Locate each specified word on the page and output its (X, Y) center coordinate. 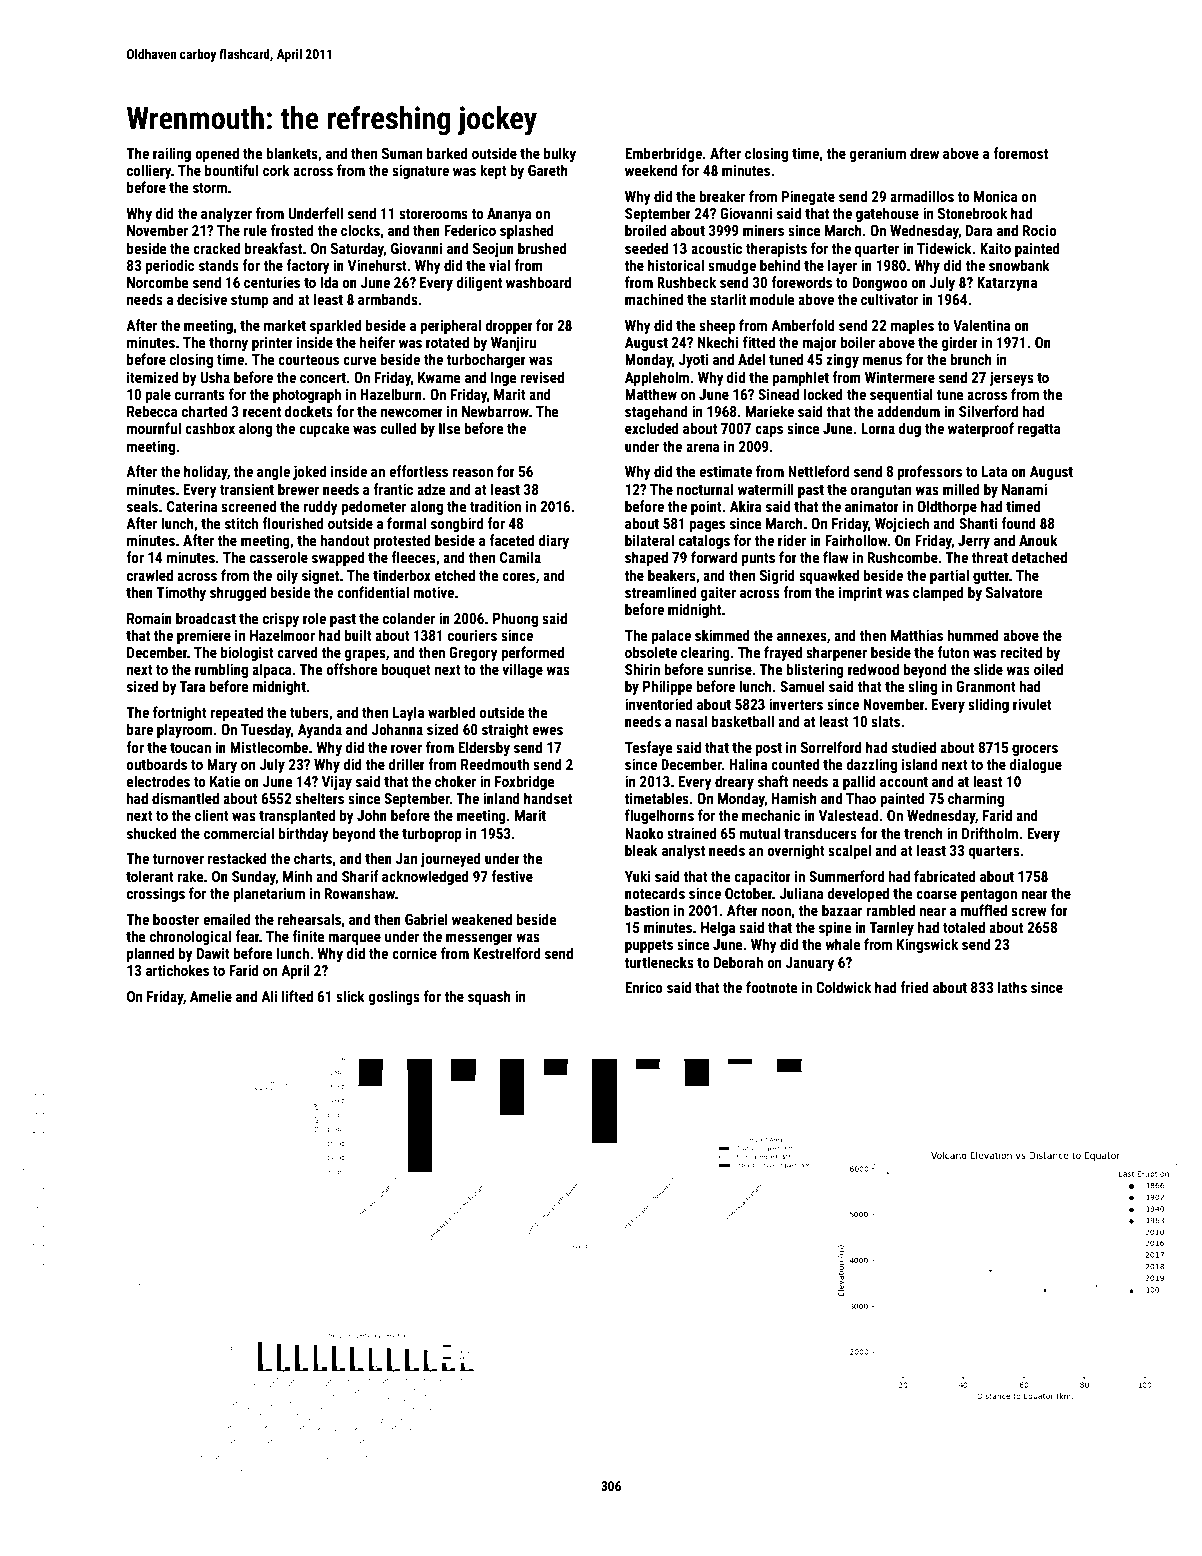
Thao (861, 798)
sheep (717, 326)
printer (272, 344)
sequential (901, 395)
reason (473, 473)
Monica (996, 196)
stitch (241, 523)
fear (247, 936)
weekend (651, 170)
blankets (292, 153)
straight (505, 730)
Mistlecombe (269, 747)
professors (930, 472)
